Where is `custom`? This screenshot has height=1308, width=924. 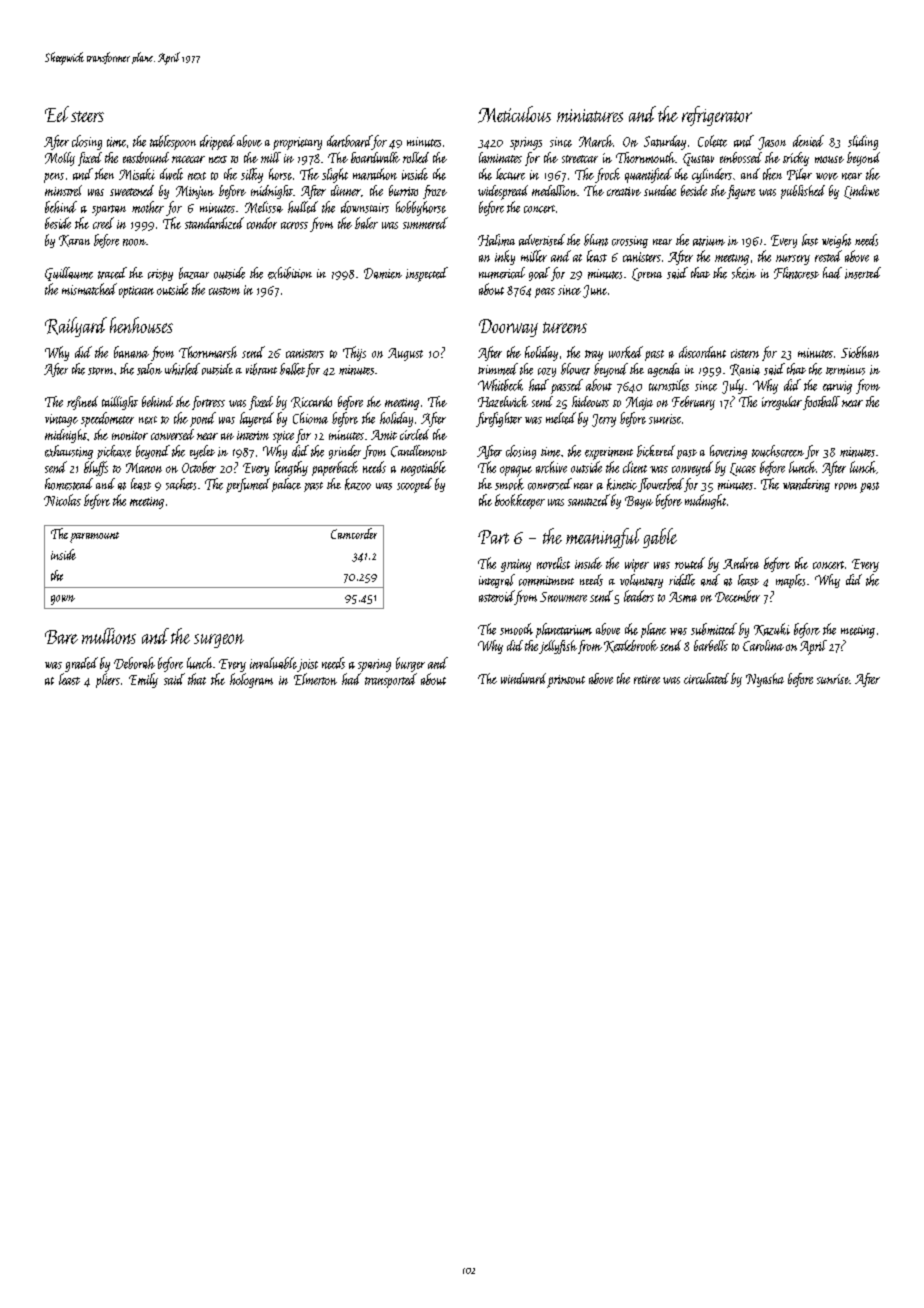
custom is located at coordinates (224, 291).
